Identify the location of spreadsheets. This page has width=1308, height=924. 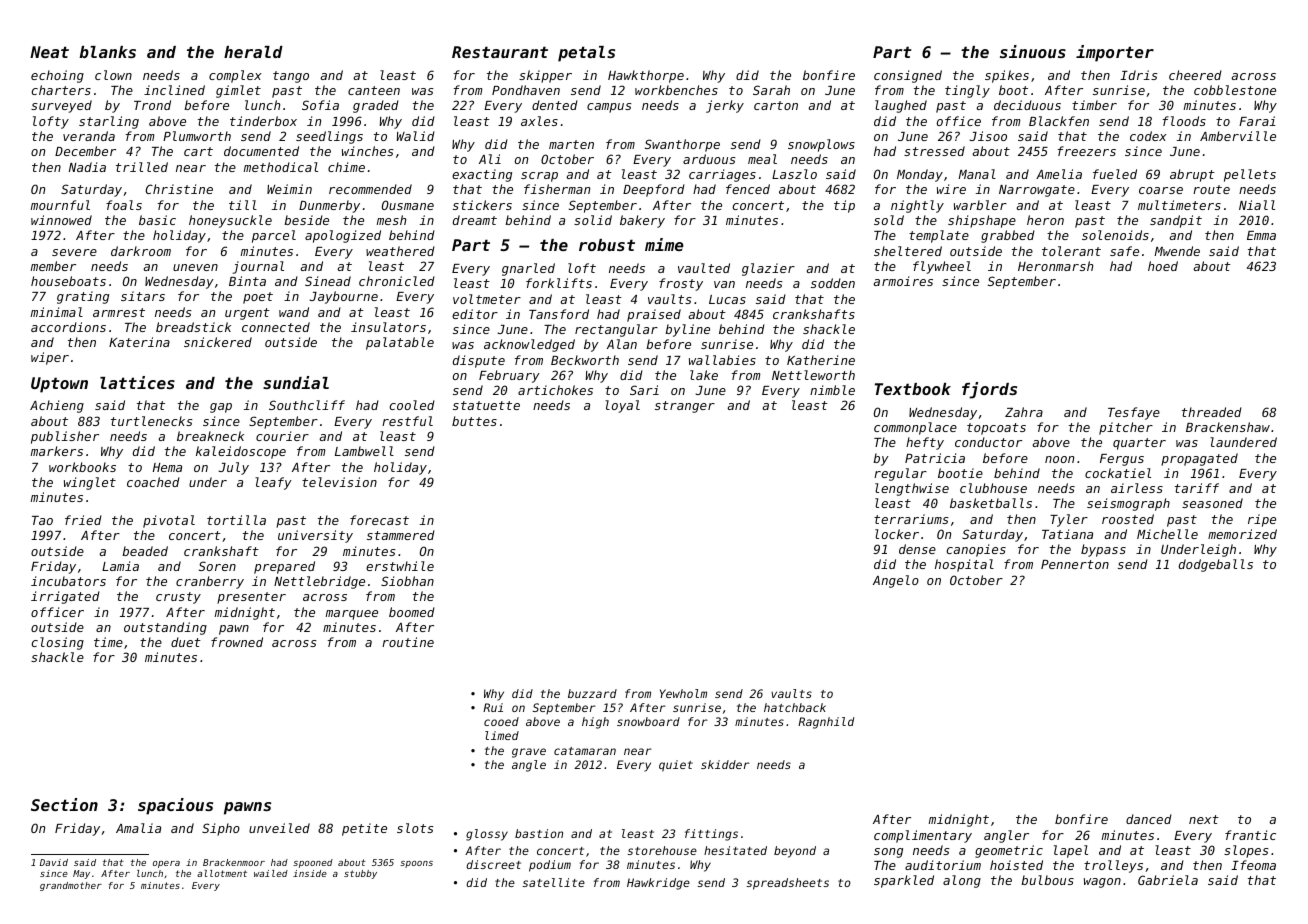
(788, 884).
